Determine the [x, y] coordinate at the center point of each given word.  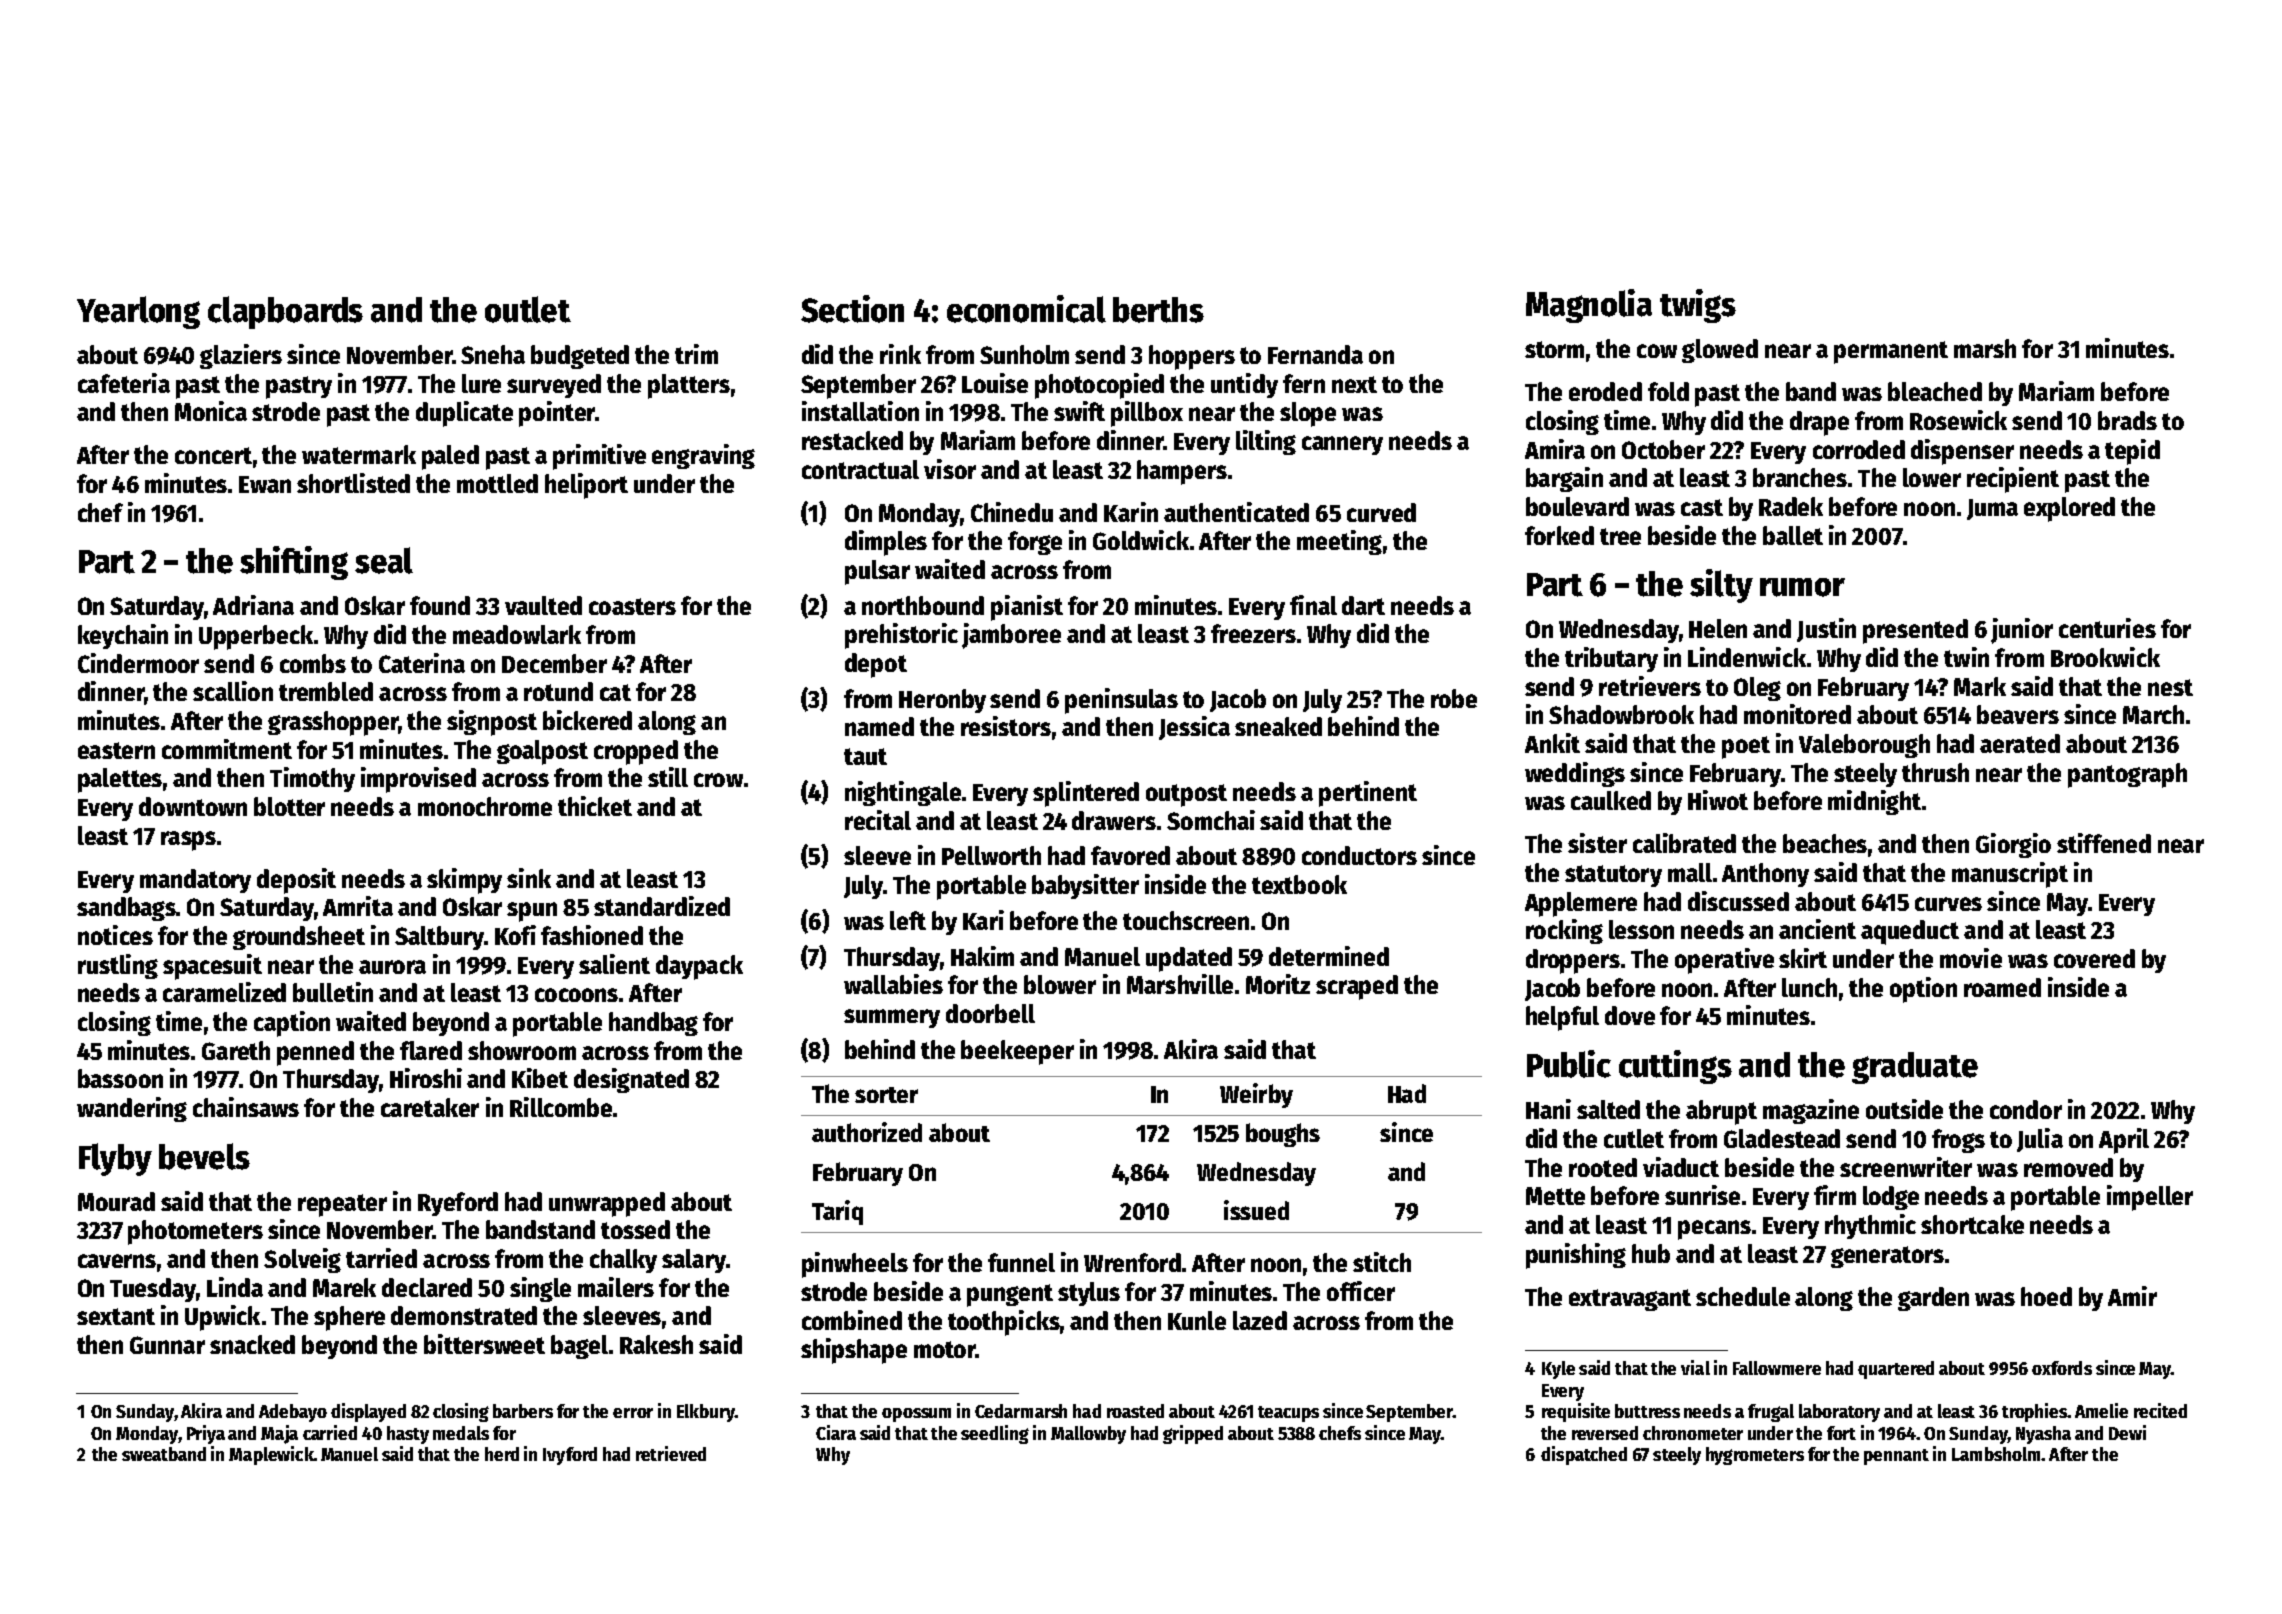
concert [213, 455]
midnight [1874, 802]
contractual [860, 469]
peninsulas [1121, 701]
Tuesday [153, 1290]
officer [1361, 1291]
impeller [2150, 1198]
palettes [120, 780]
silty [1721, 586]
